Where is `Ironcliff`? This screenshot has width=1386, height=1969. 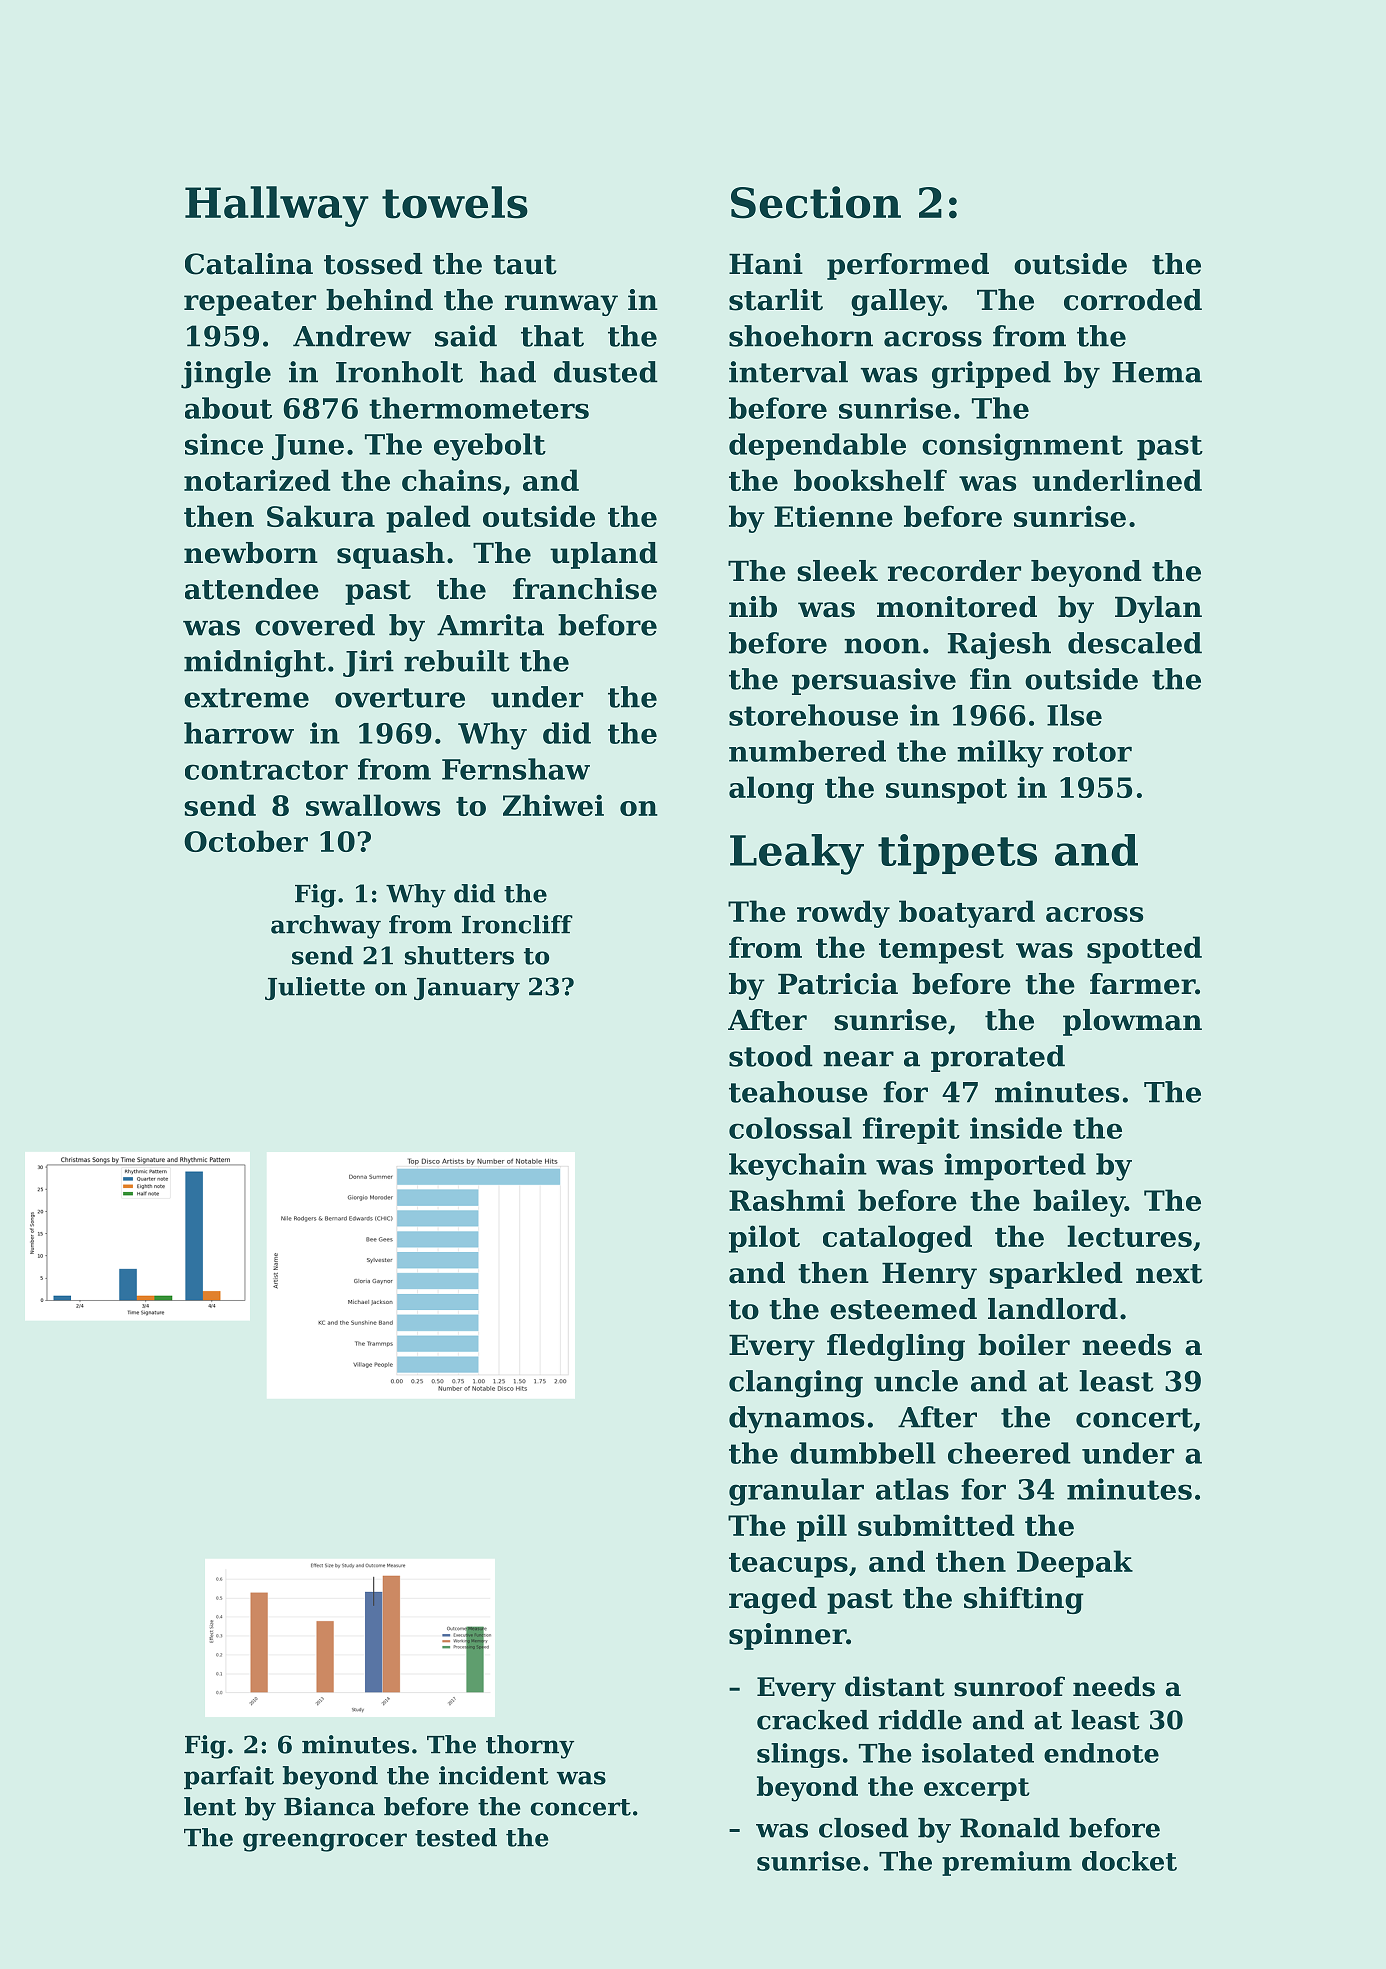 Ironcliff is located at coordinates (517, 924).
